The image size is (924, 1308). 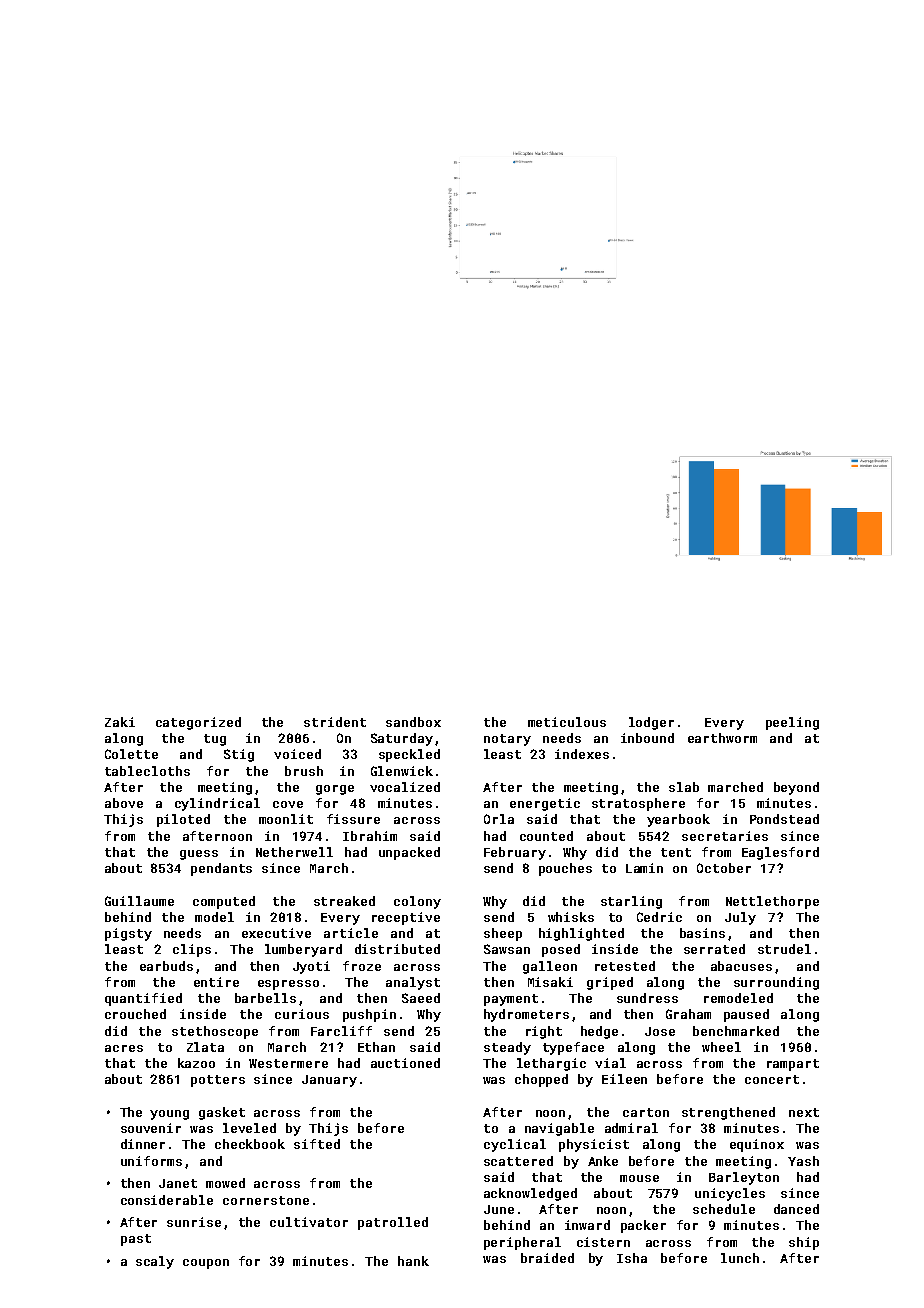 I want to click on strudel, so click(x=784, y=949).
